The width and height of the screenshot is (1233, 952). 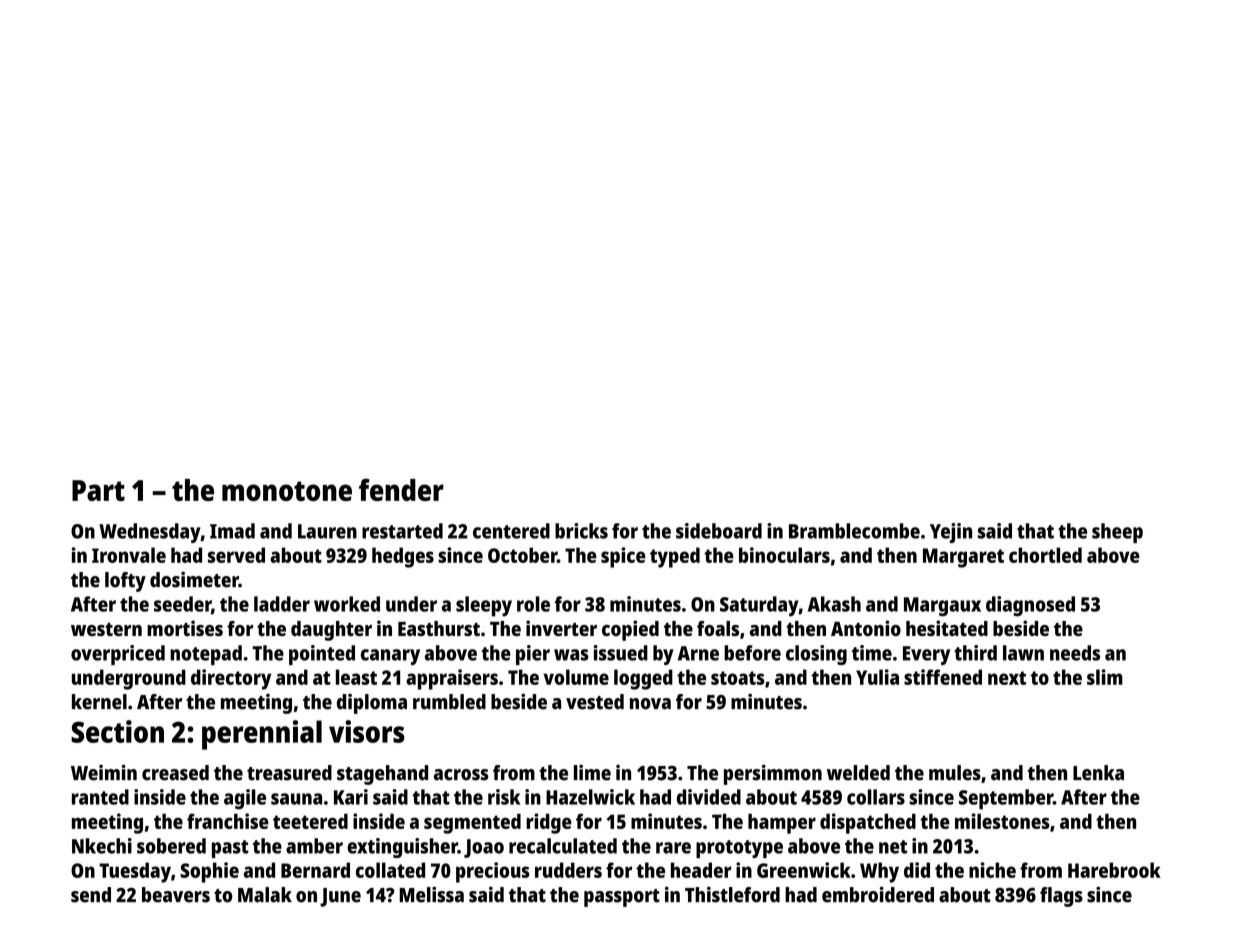 I want to click on diagnosed, so click(x=1030, y=606).
